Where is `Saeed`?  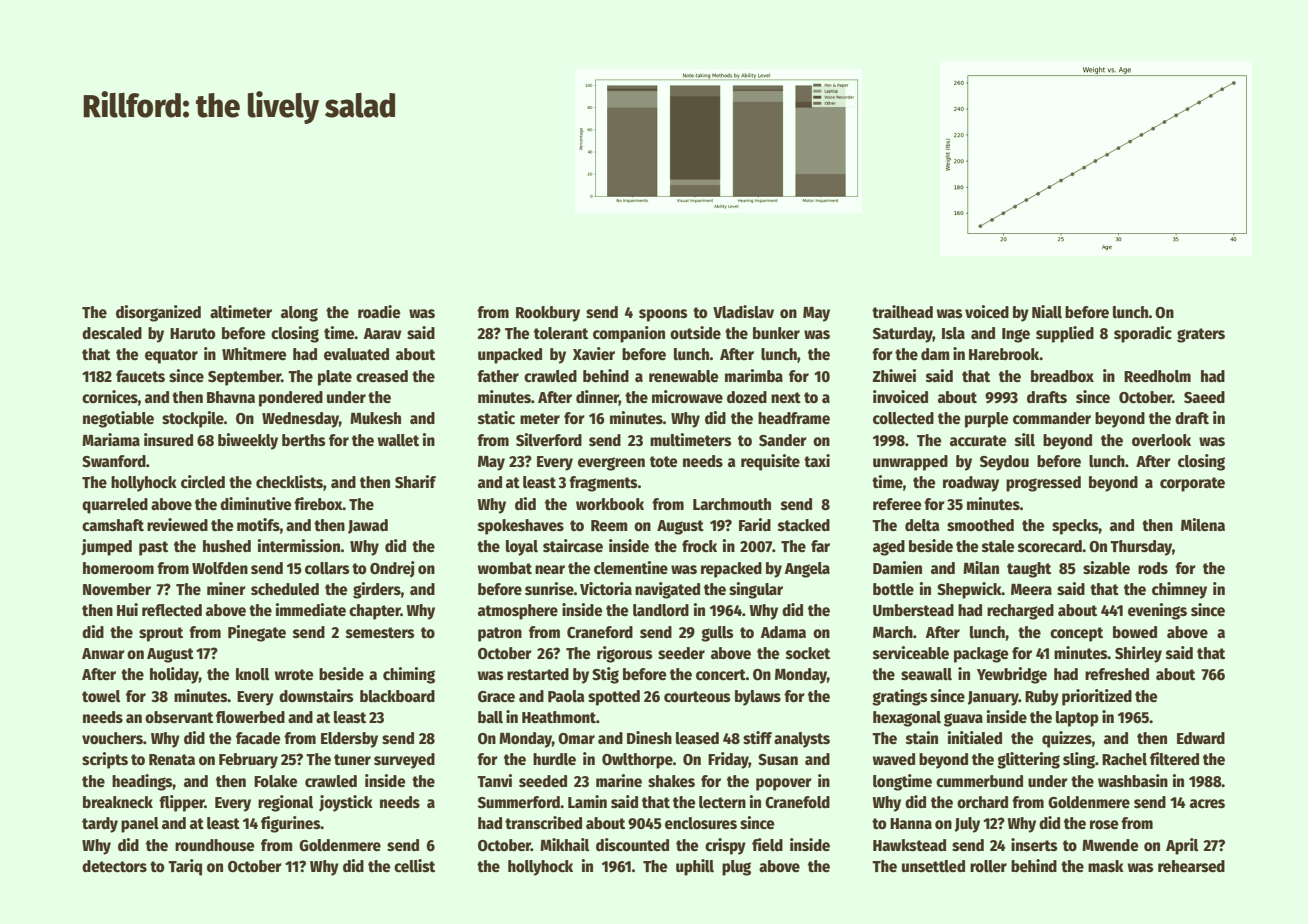
Saeed is located at coordinates (1204, 397).
